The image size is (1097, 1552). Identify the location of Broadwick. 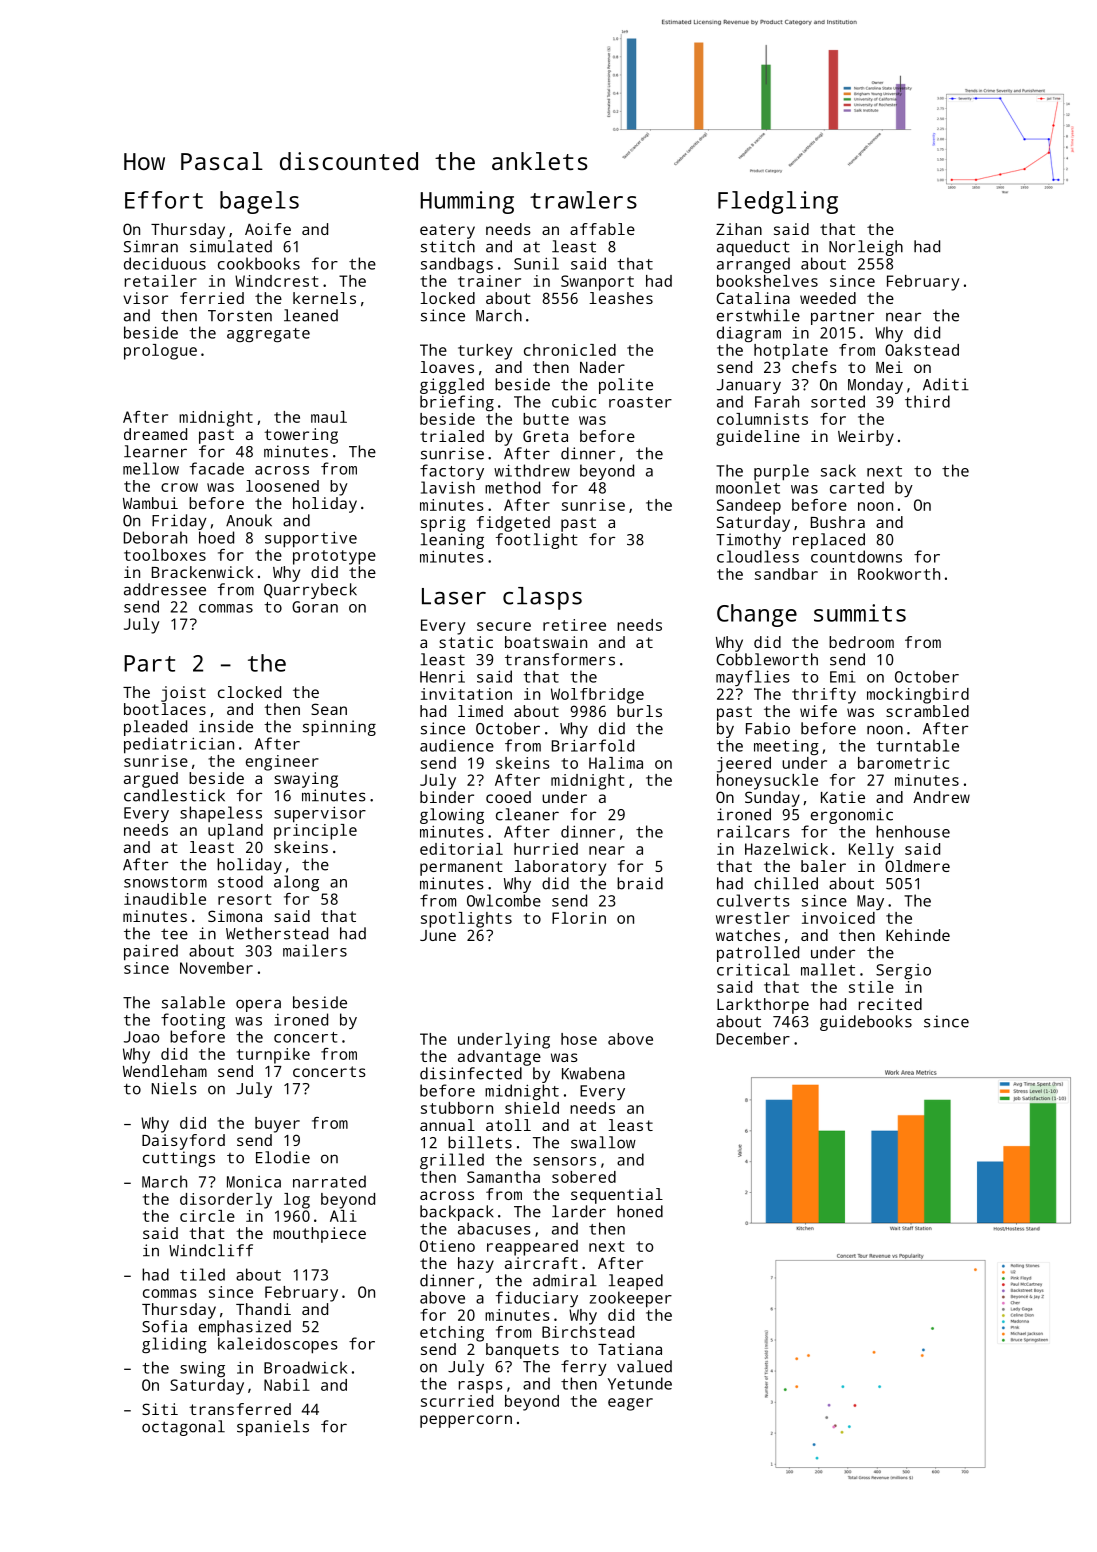
(305, 1367).
